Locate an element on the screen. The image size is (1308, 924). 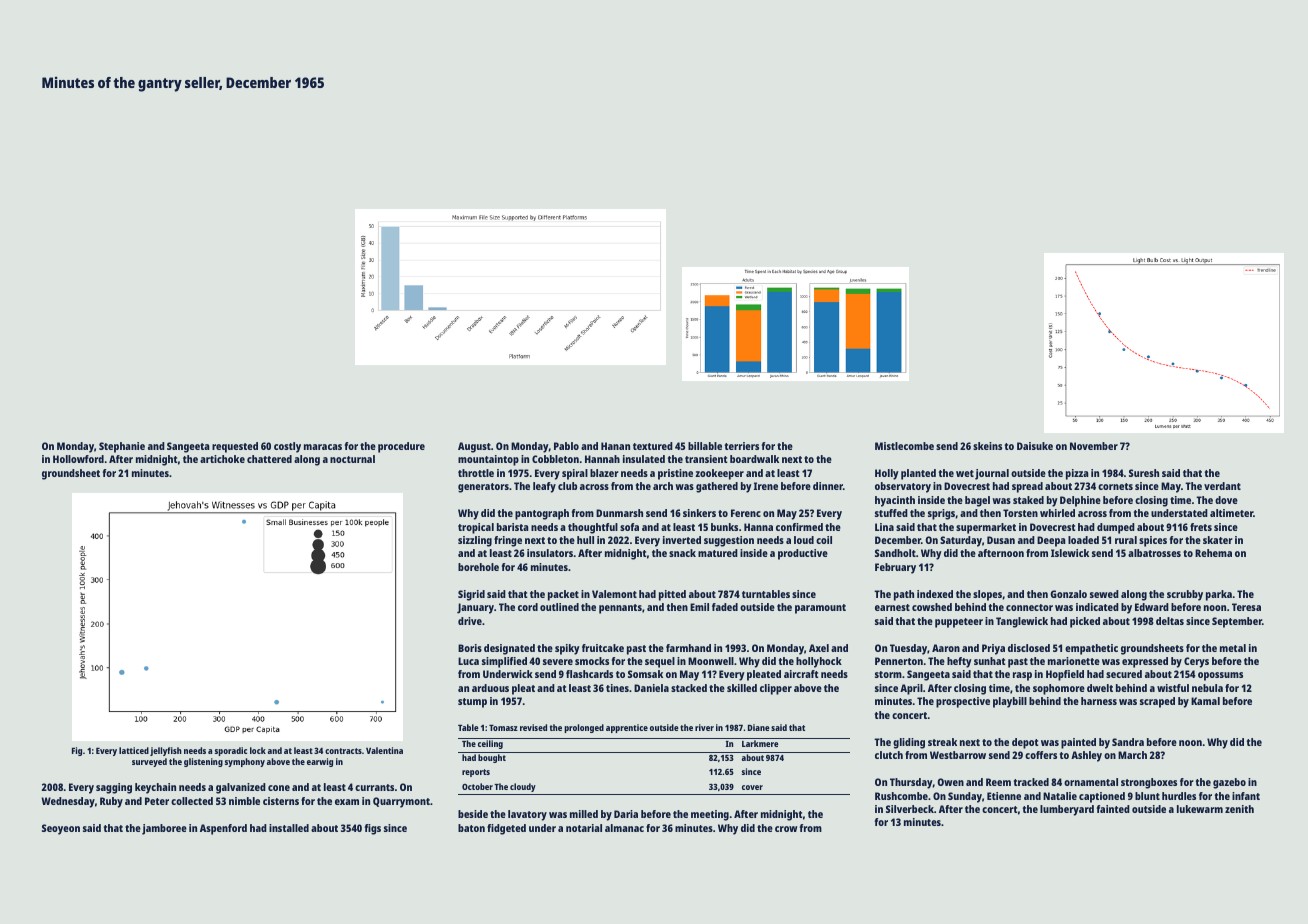
artichoke is located at coordinates (222, 459).
